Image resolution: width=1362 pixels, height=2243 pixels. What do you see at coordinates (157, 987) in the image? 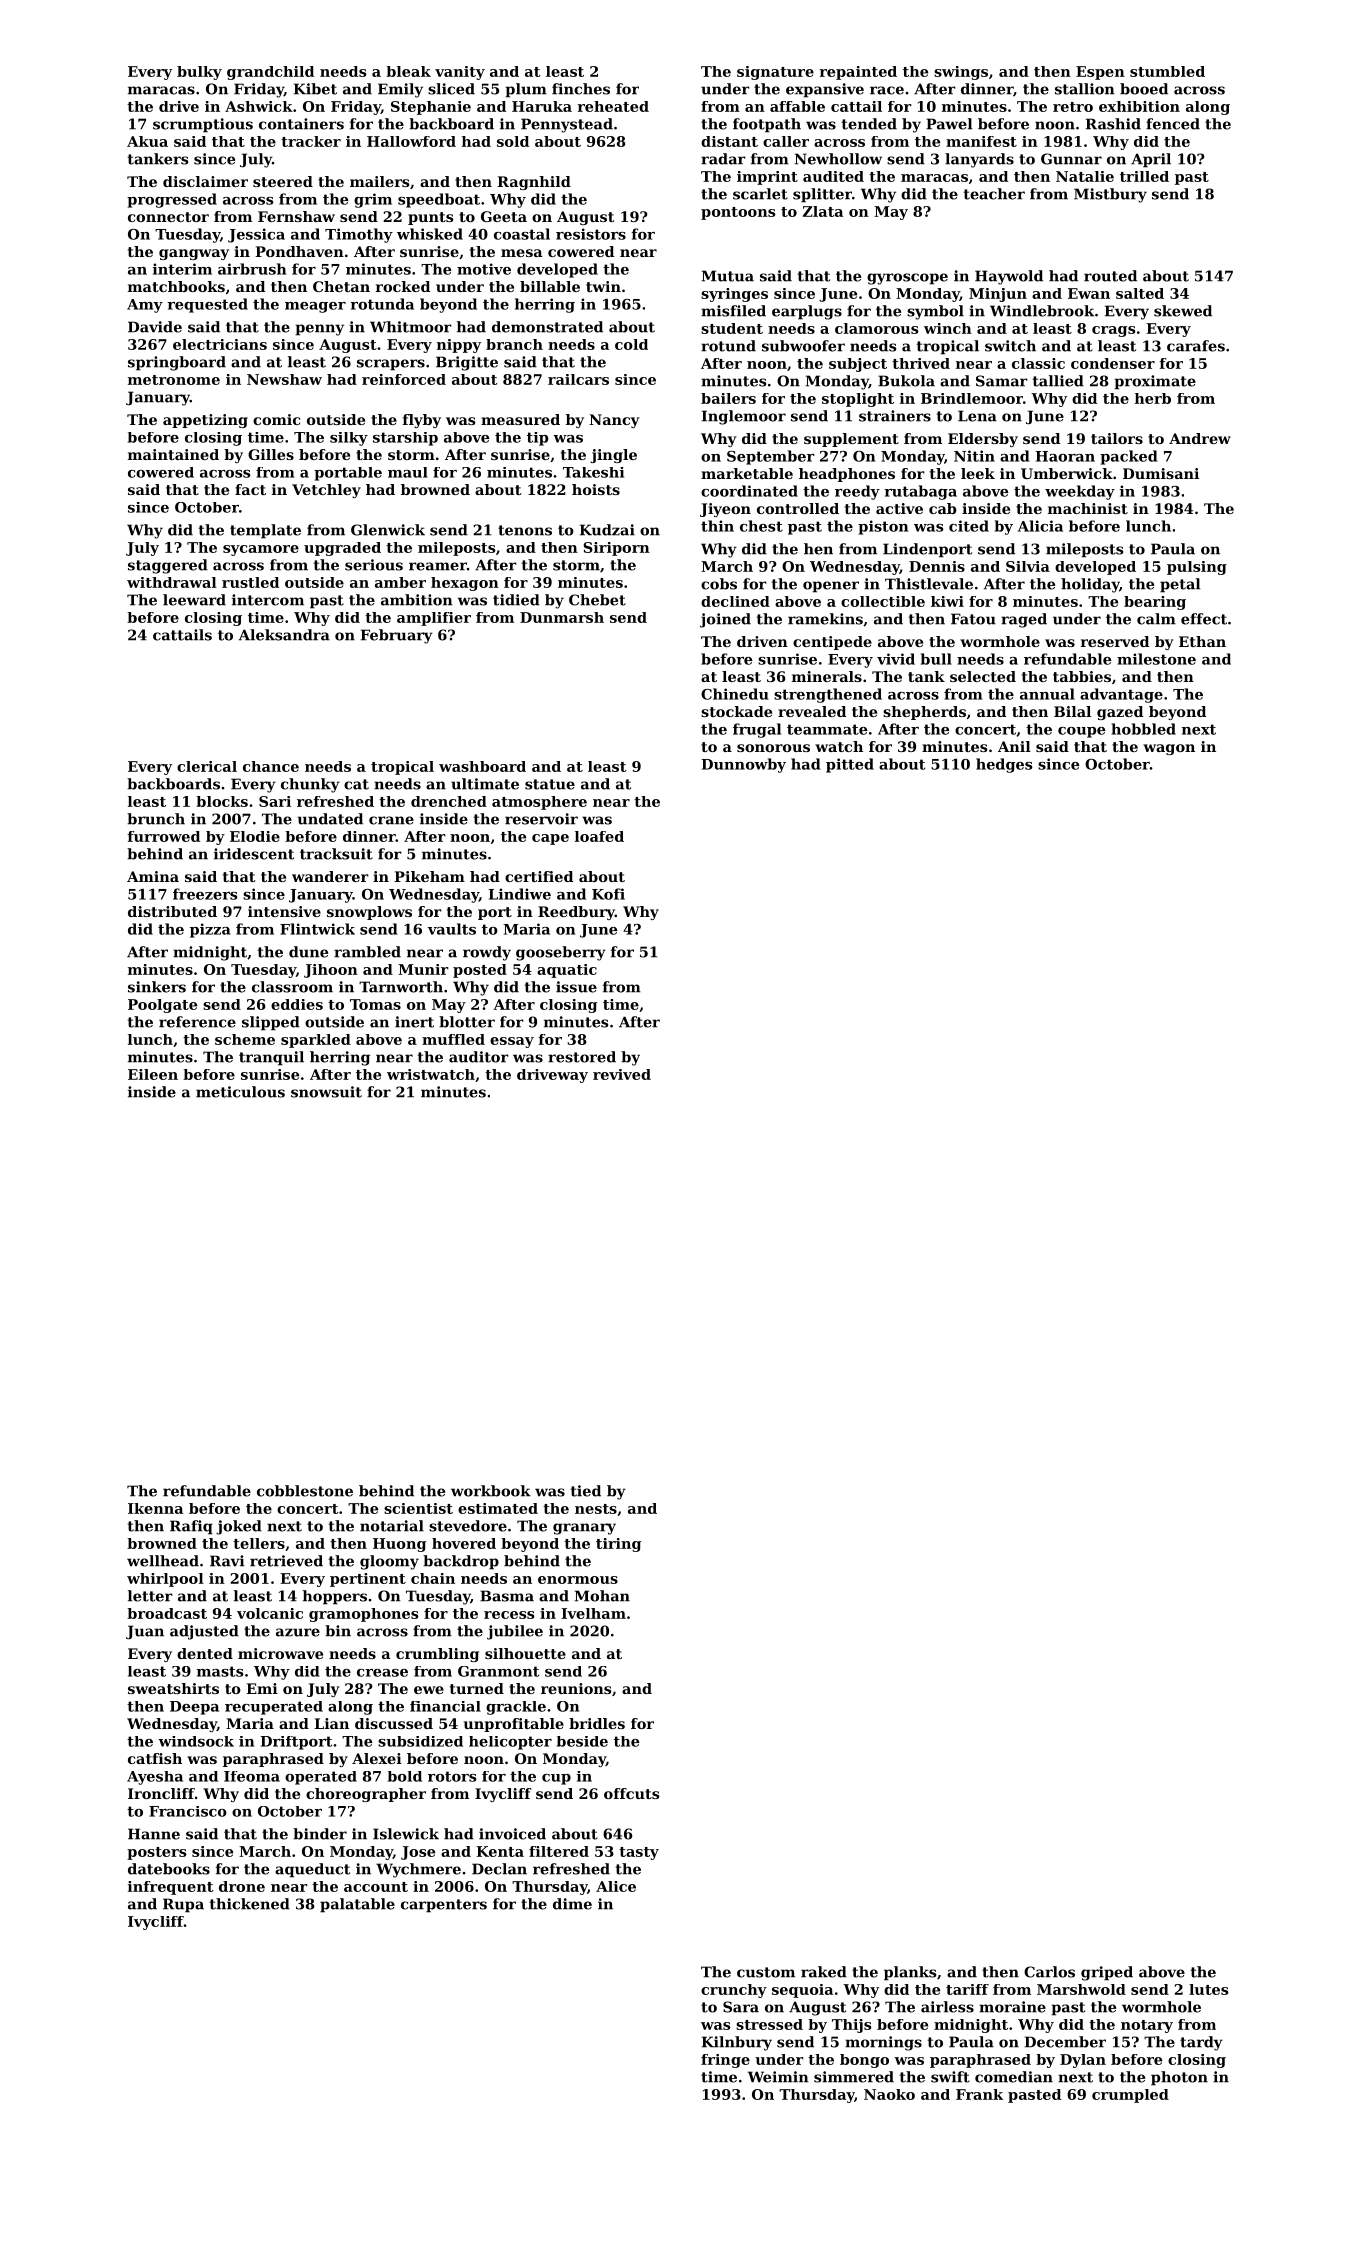
I see `sinkers` at bounding box center [157, 987].
